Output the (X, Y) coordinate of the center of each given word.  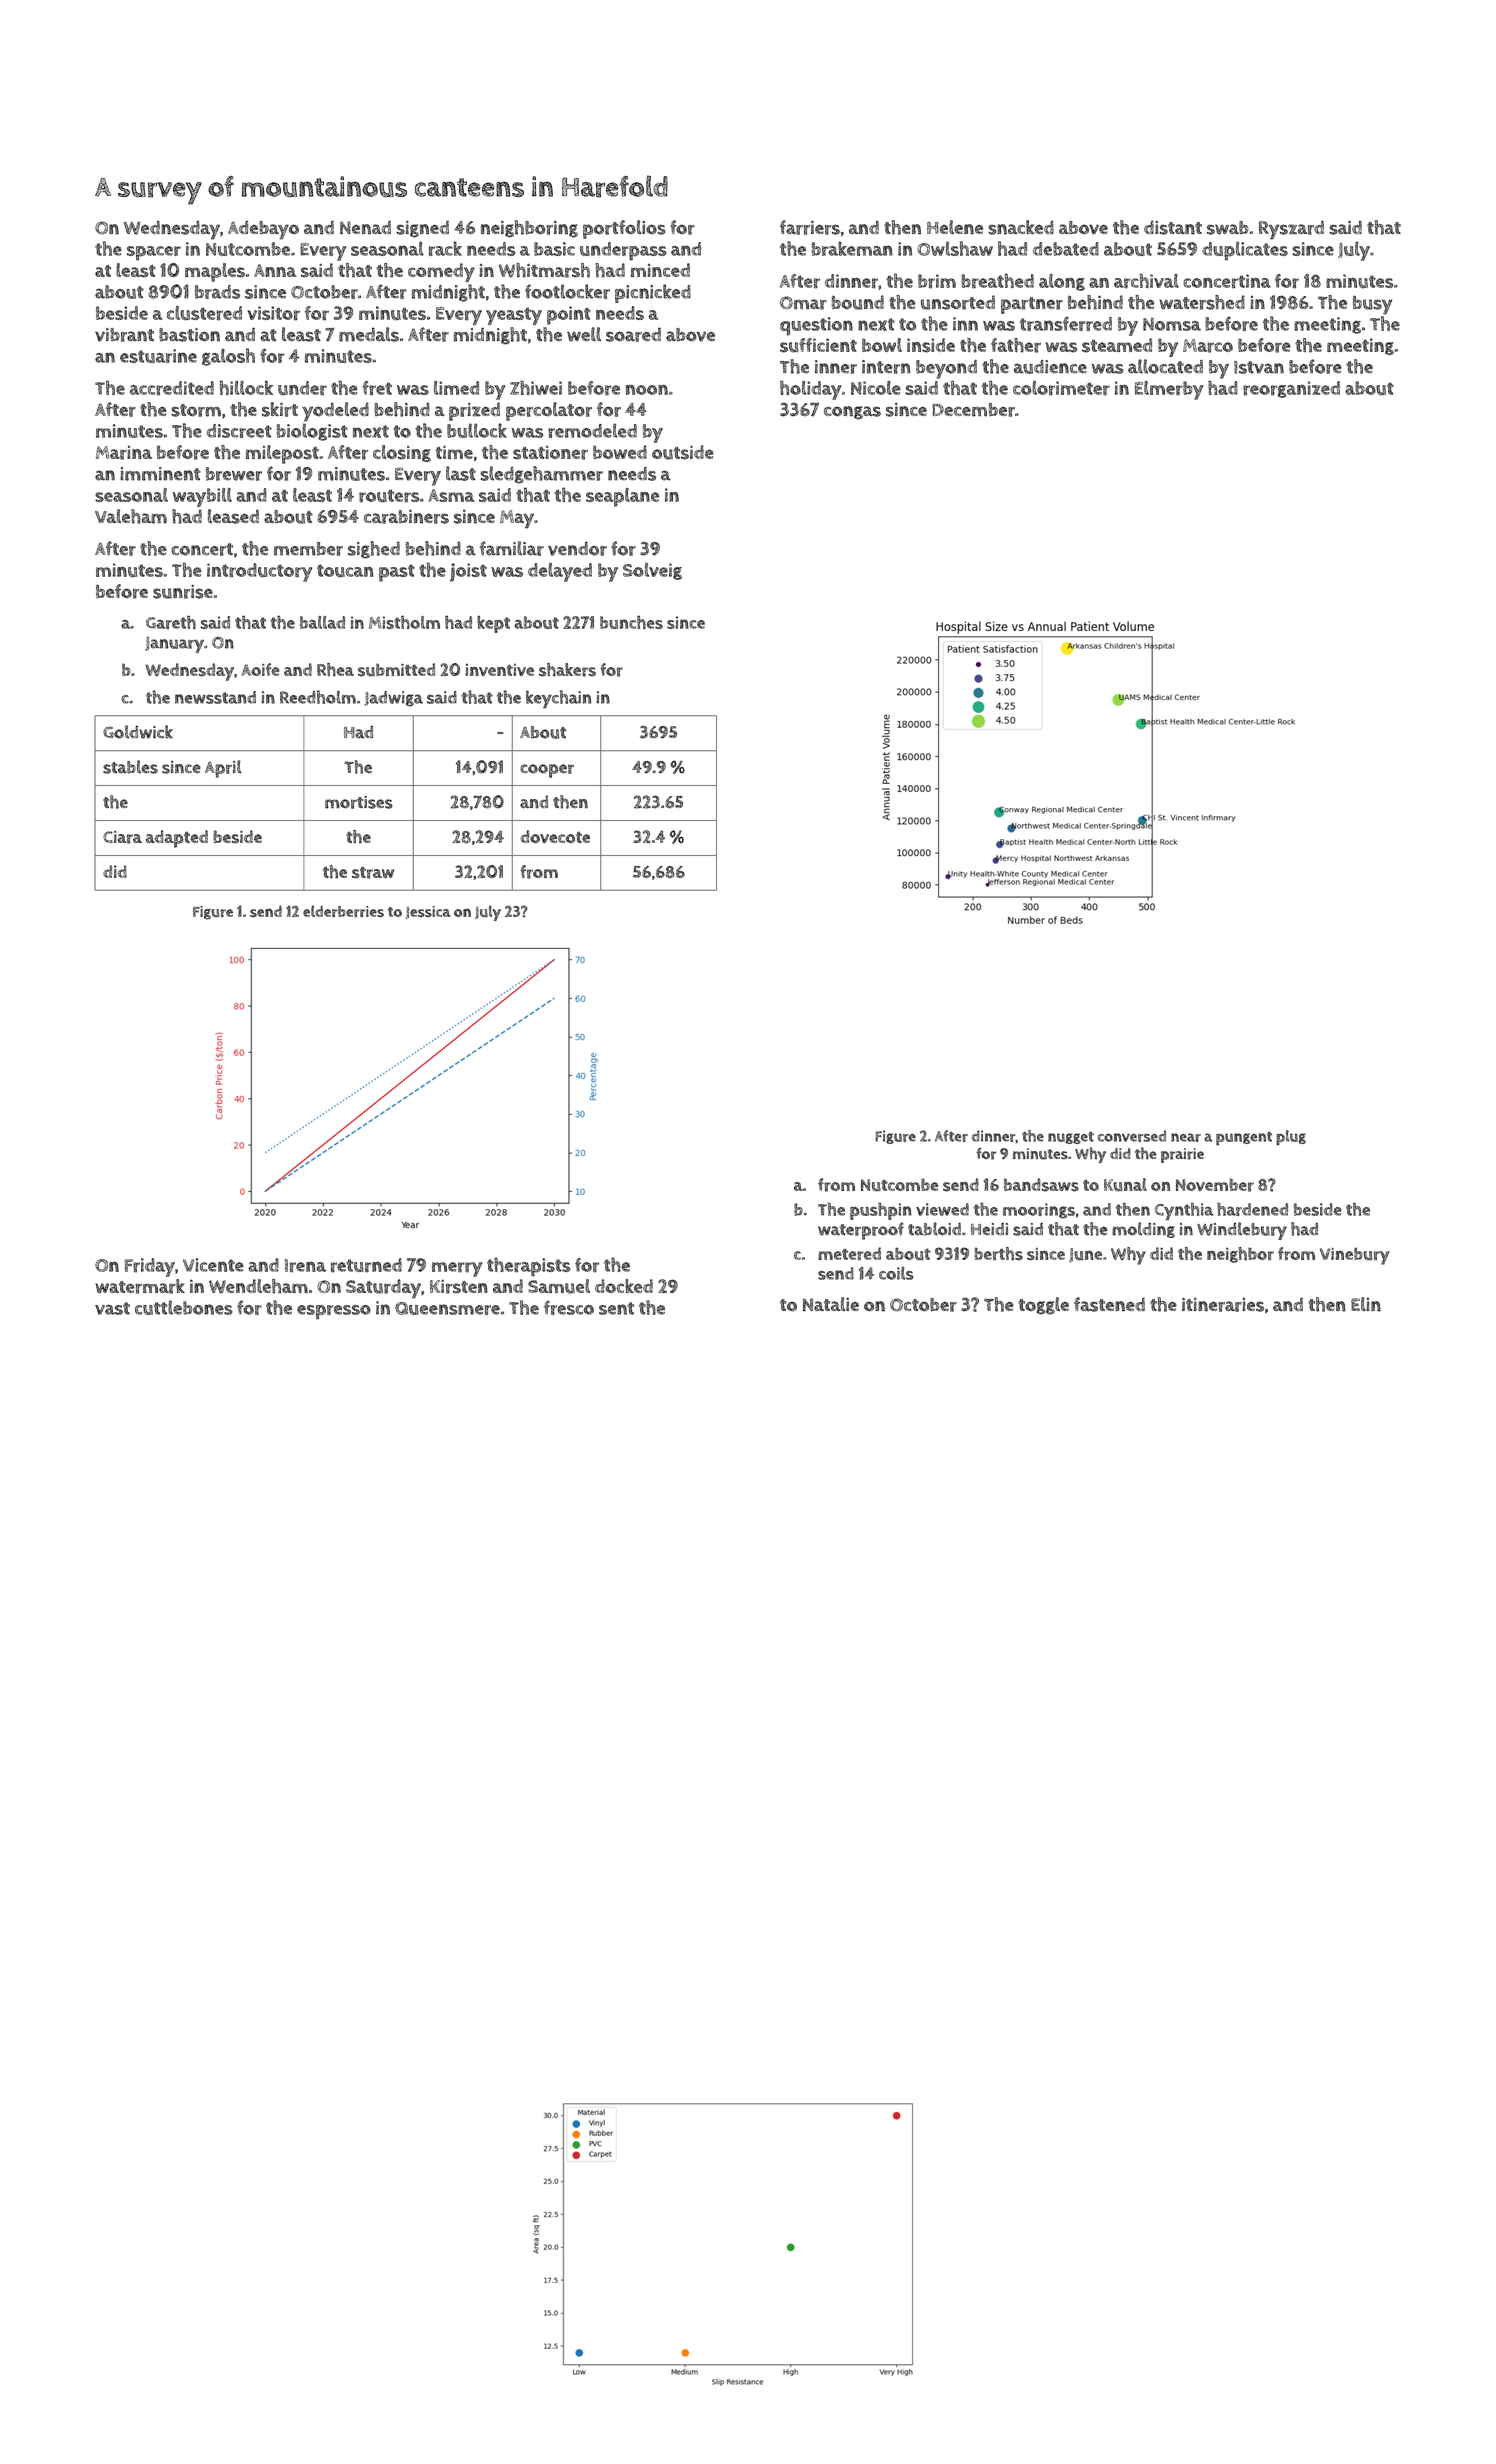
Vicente (213, 1265)
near (1186, 1137)
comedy (441, 272)
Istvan (1259, 367)
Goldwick (138, 732)
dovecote (555, 836)
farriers (810, 227)
